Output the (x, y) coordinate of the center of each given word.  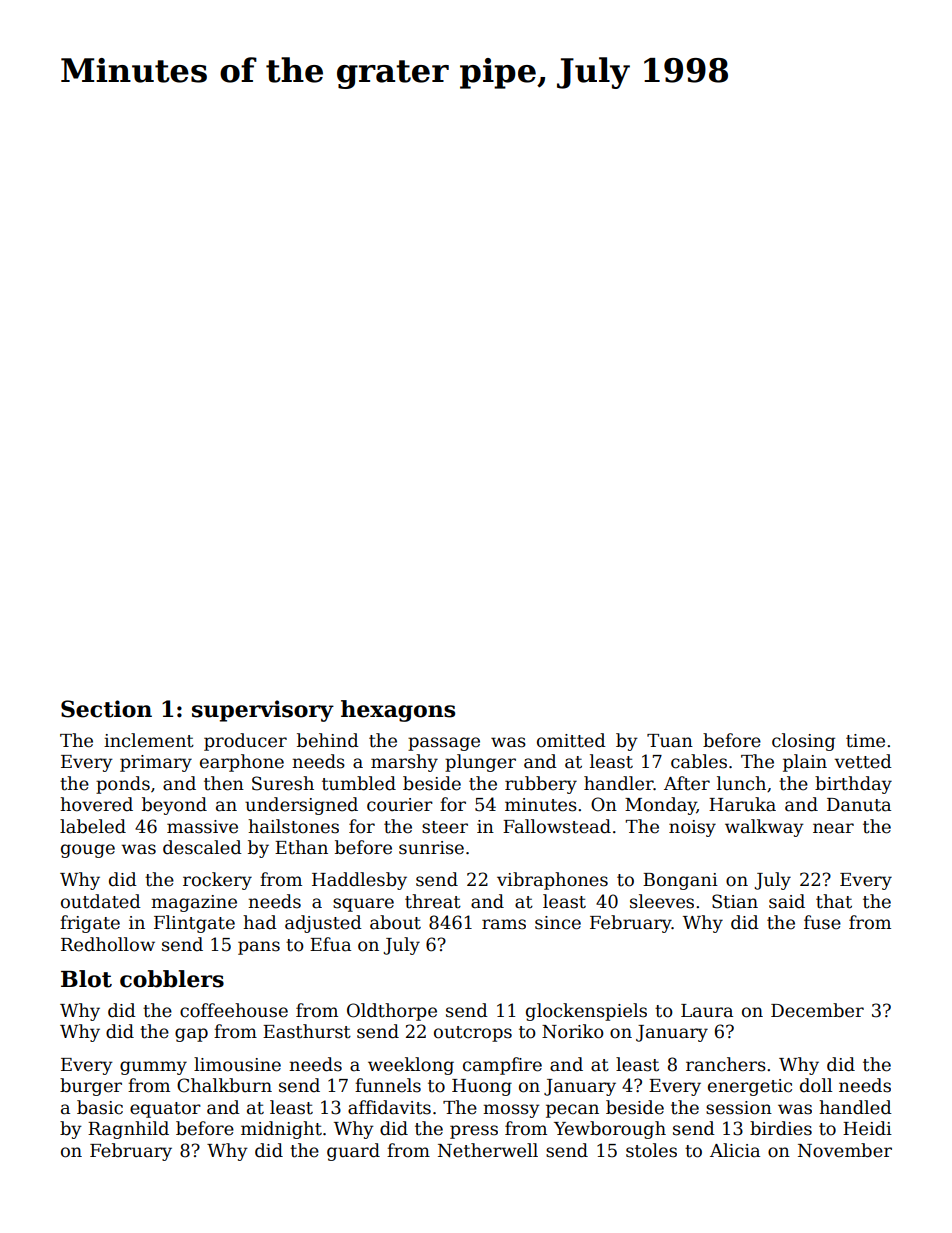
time (865, 741)
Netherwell (488, 1150)
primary (156, 763)
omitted (571, 740)
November (845, 1150)
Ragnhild (128, 1130)
